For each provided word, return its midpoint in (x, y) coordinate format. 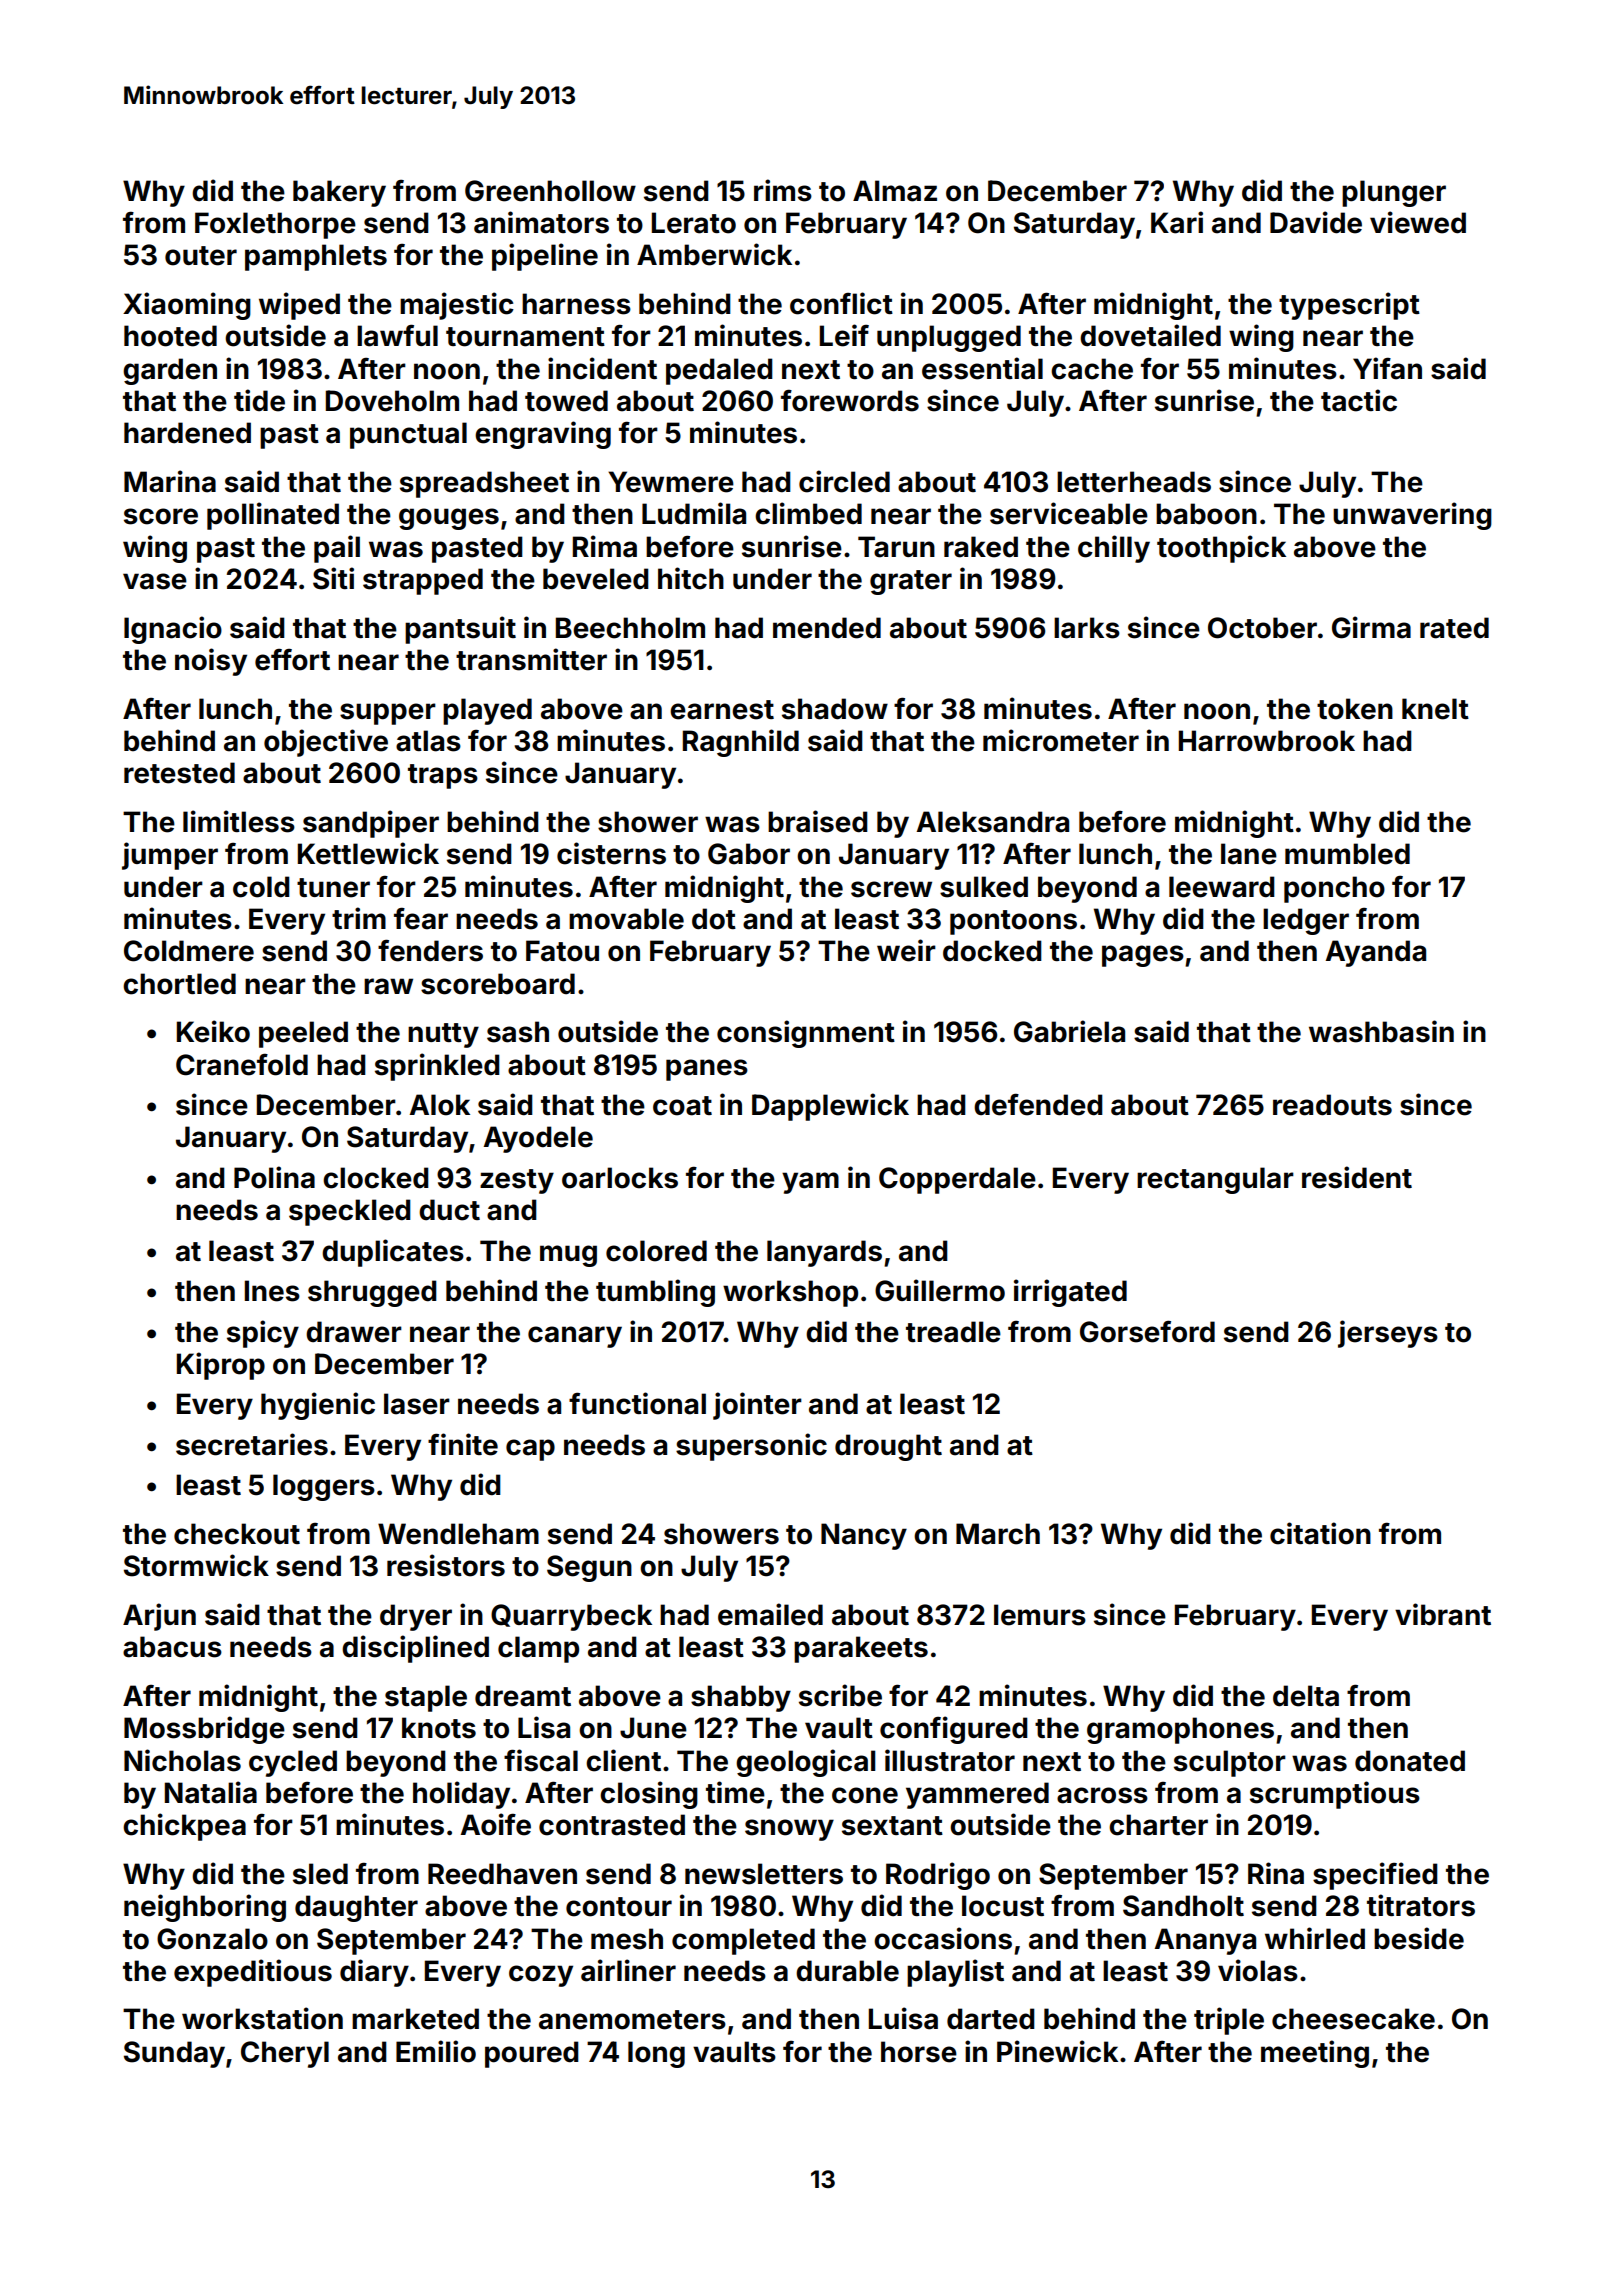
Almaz (895, 191)
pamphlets (316, 257)
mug (568, 1256)
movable (626, 919)
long (656, 2054)
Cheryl (285, 2054)
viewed (1418, 222)
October (1262, 628)
